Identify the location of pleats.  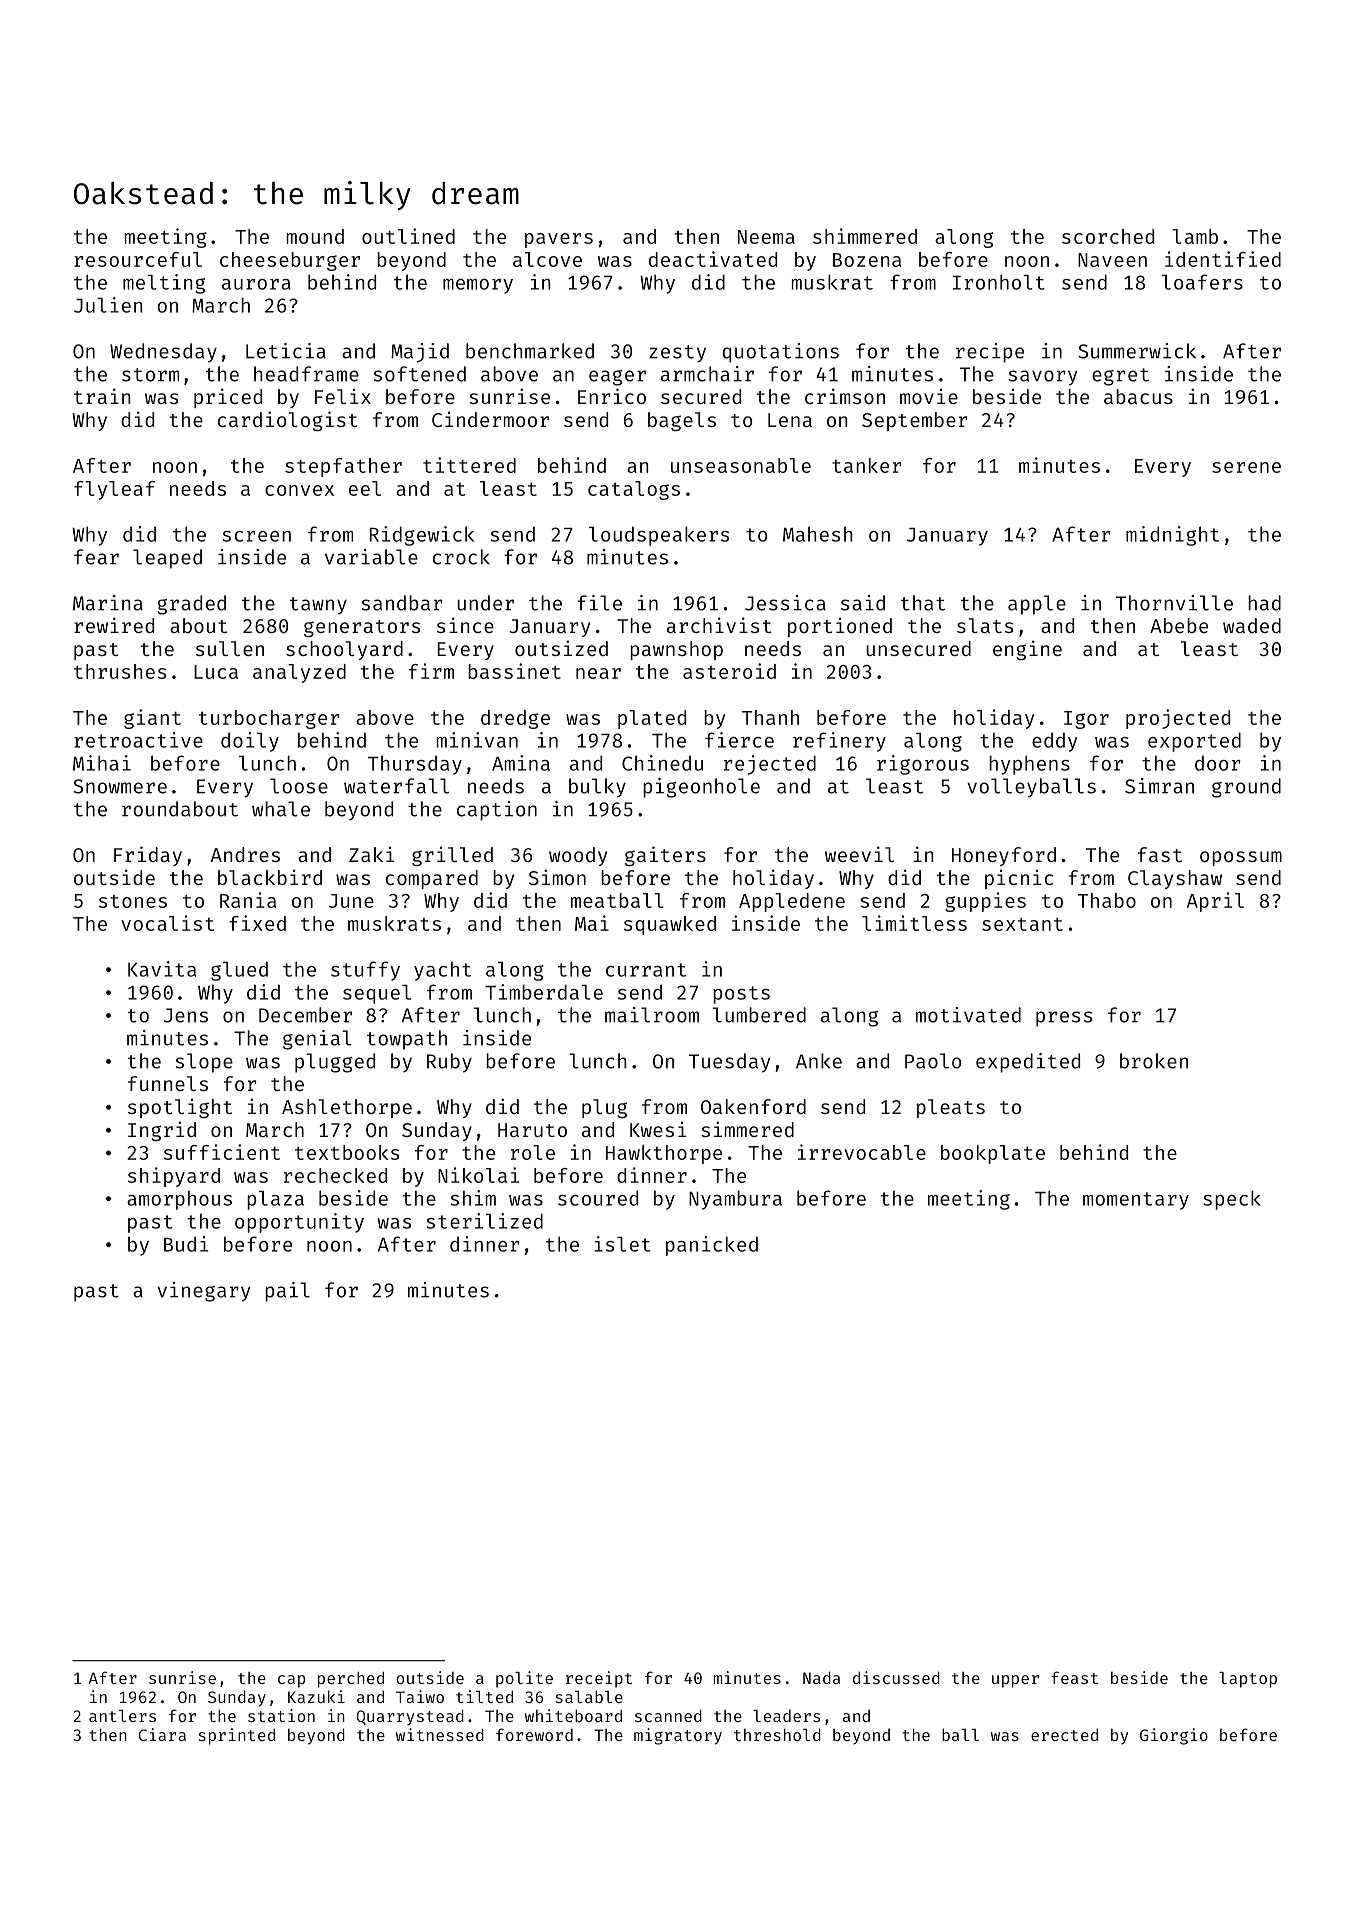
(951, 1108).
